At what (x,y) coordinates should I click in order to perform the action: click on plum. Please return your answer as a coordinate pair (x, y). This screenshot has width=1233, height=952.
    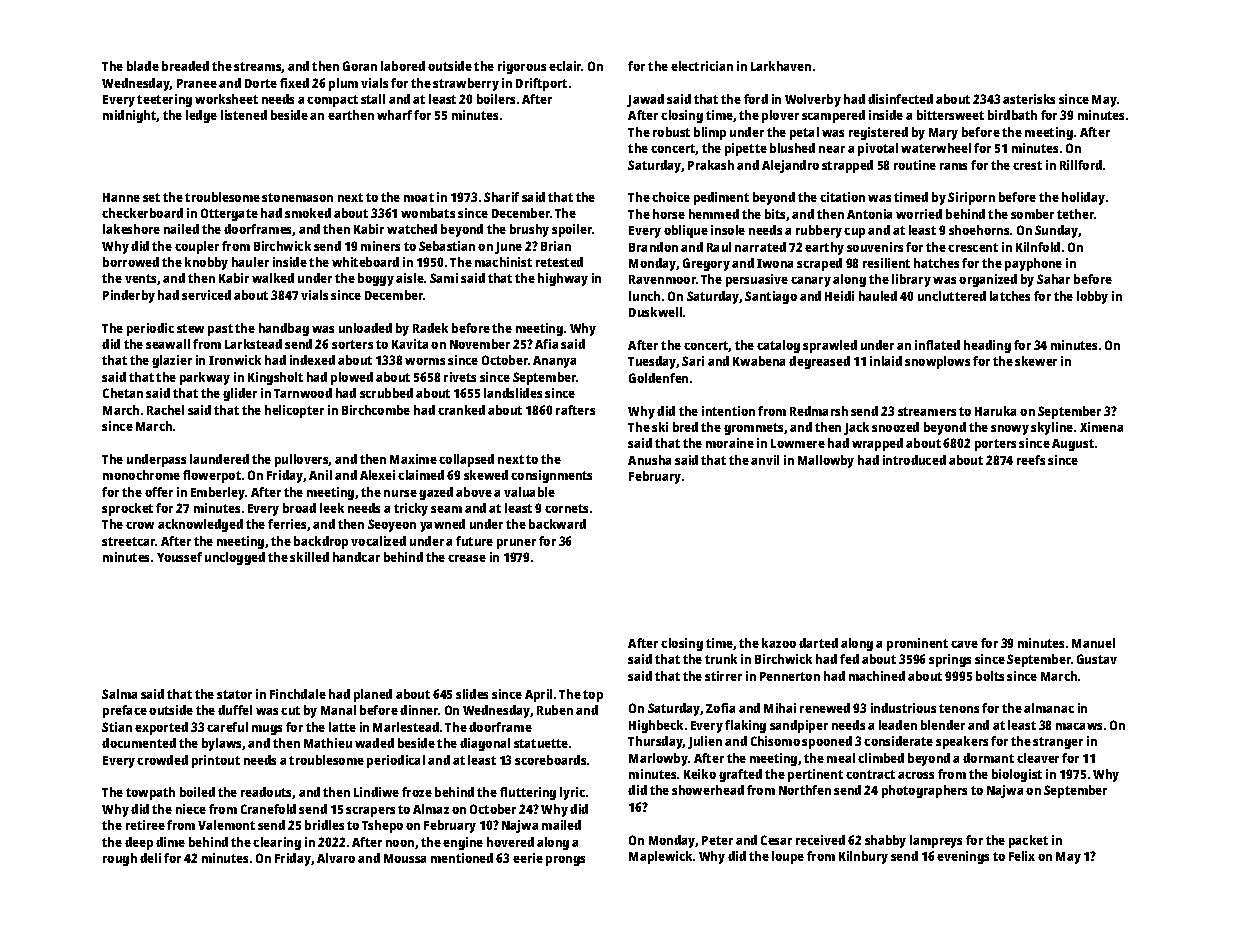
    Looking at the image, I should click on (343, 84).
